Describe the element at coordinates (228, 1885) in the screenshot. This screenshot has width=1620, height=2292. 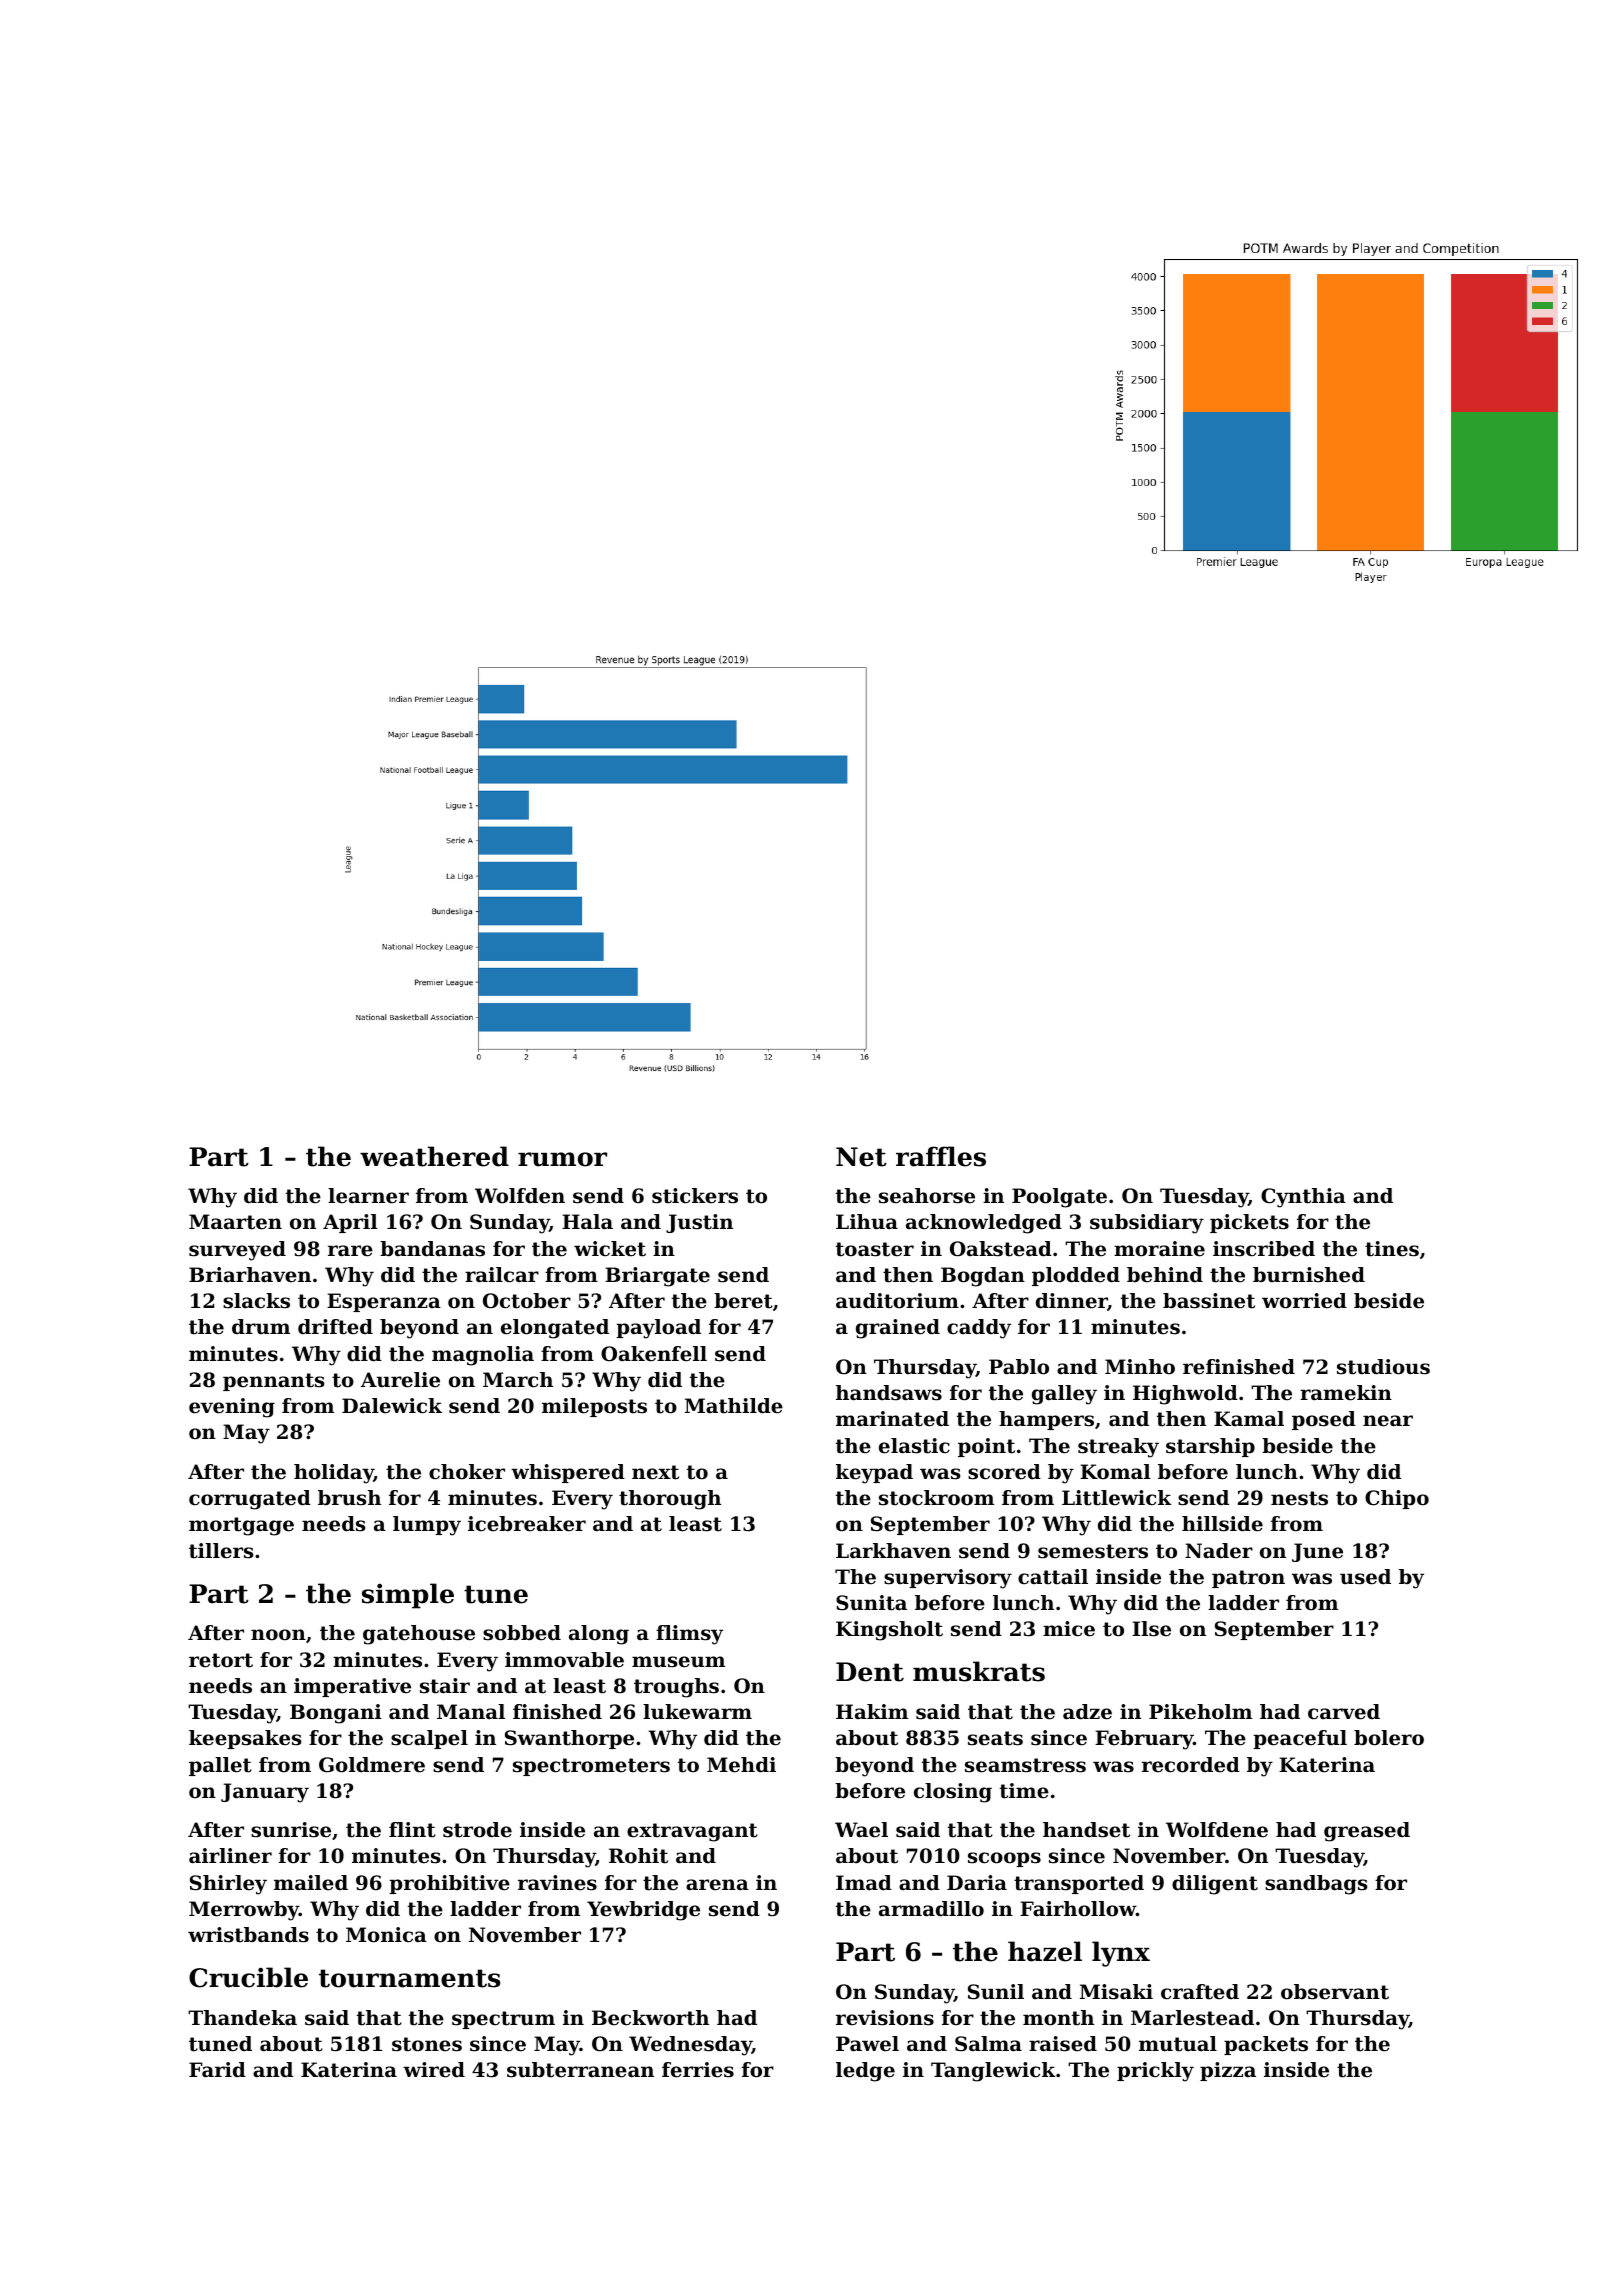
I see `Shirley` at that location.
